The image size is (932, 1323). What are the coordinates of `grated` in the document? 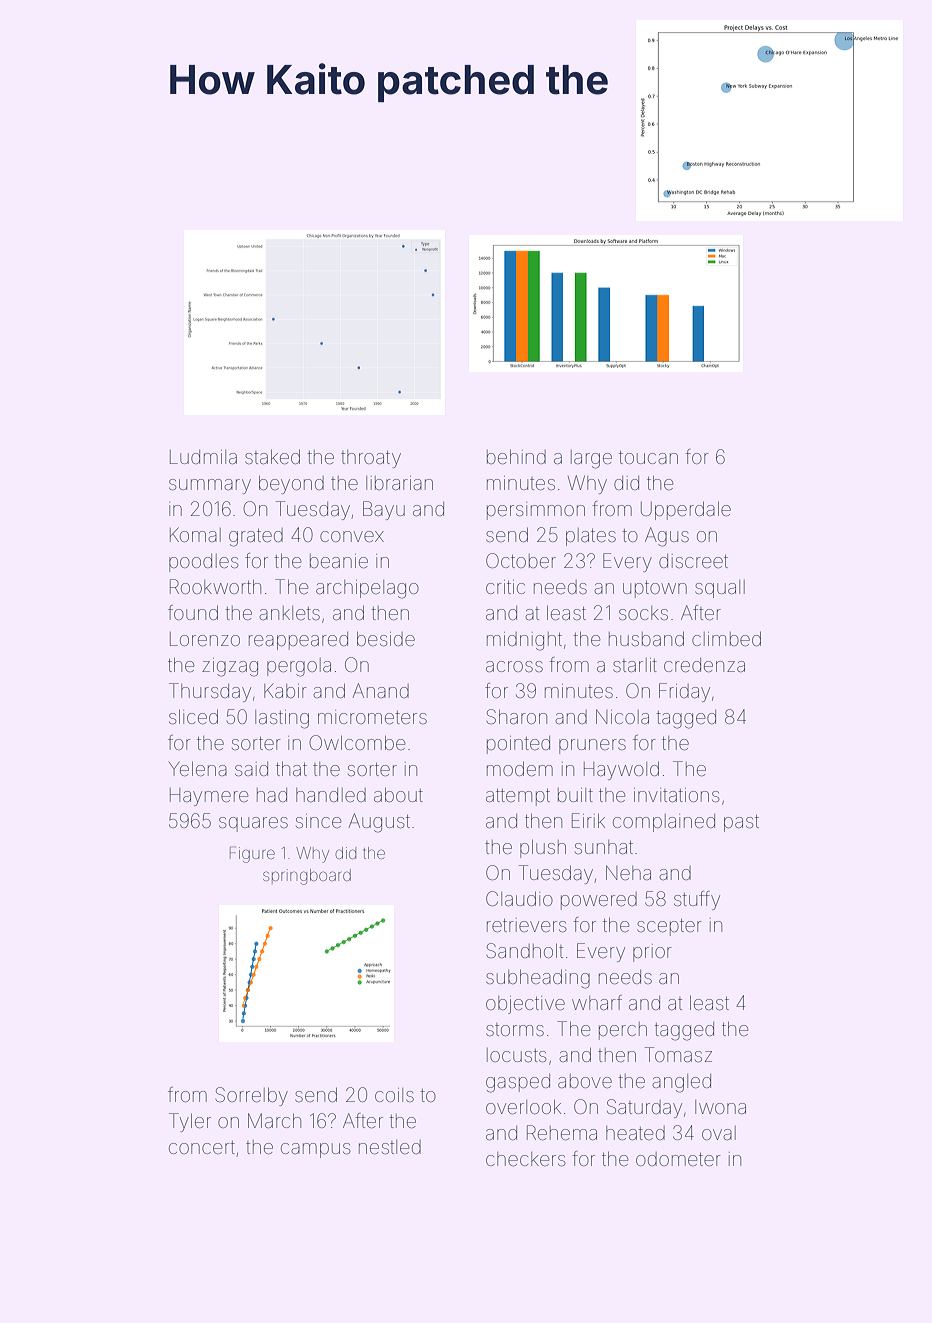 It's located at (256, 537).
